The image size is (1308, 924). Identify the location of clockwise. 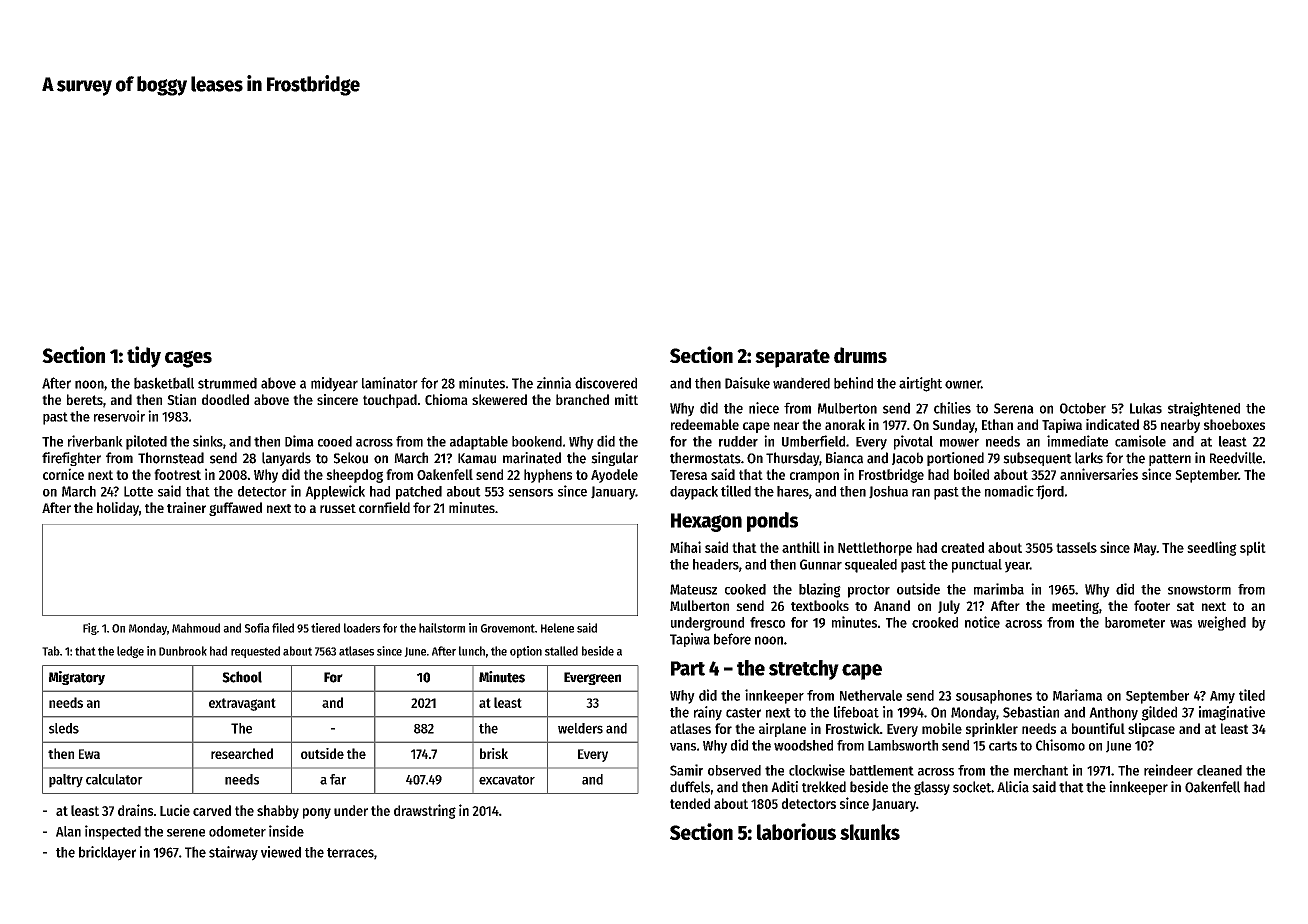
(817, 770).
